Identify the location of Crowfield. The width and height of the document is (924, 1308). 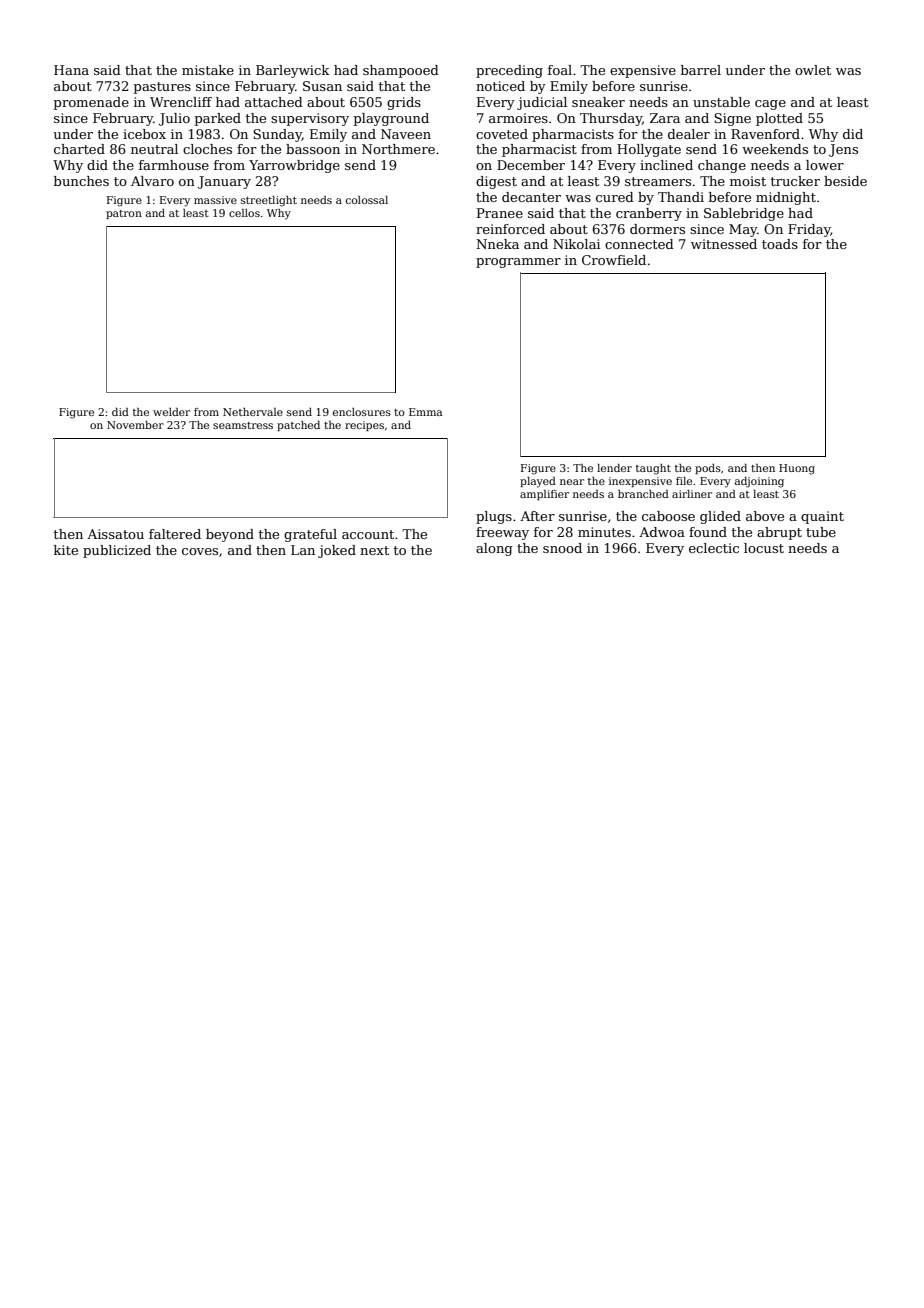
(614, 260).
